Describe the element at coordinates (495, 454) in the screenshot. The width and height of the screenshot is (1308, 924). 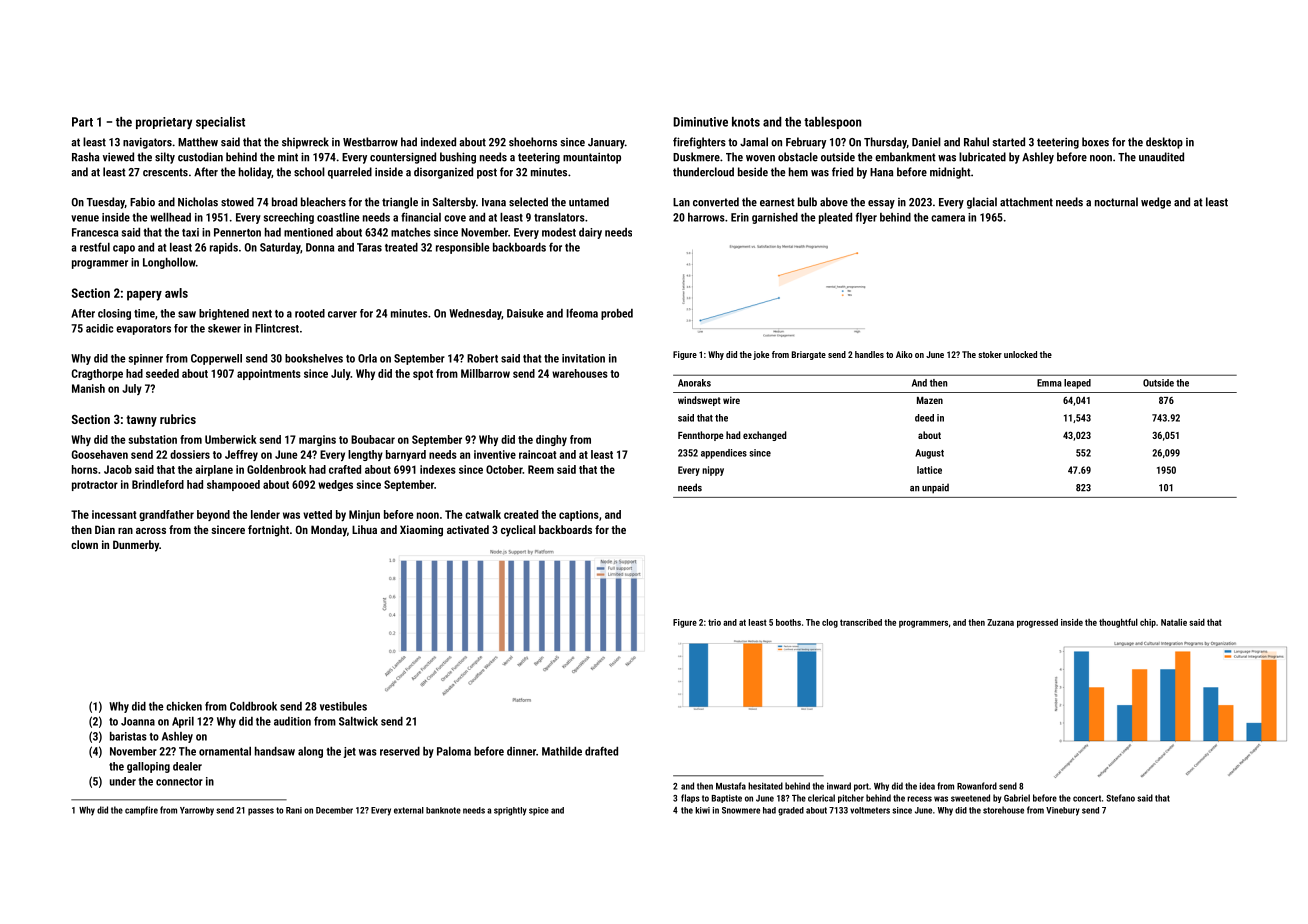
I see `inventive` at that location.
